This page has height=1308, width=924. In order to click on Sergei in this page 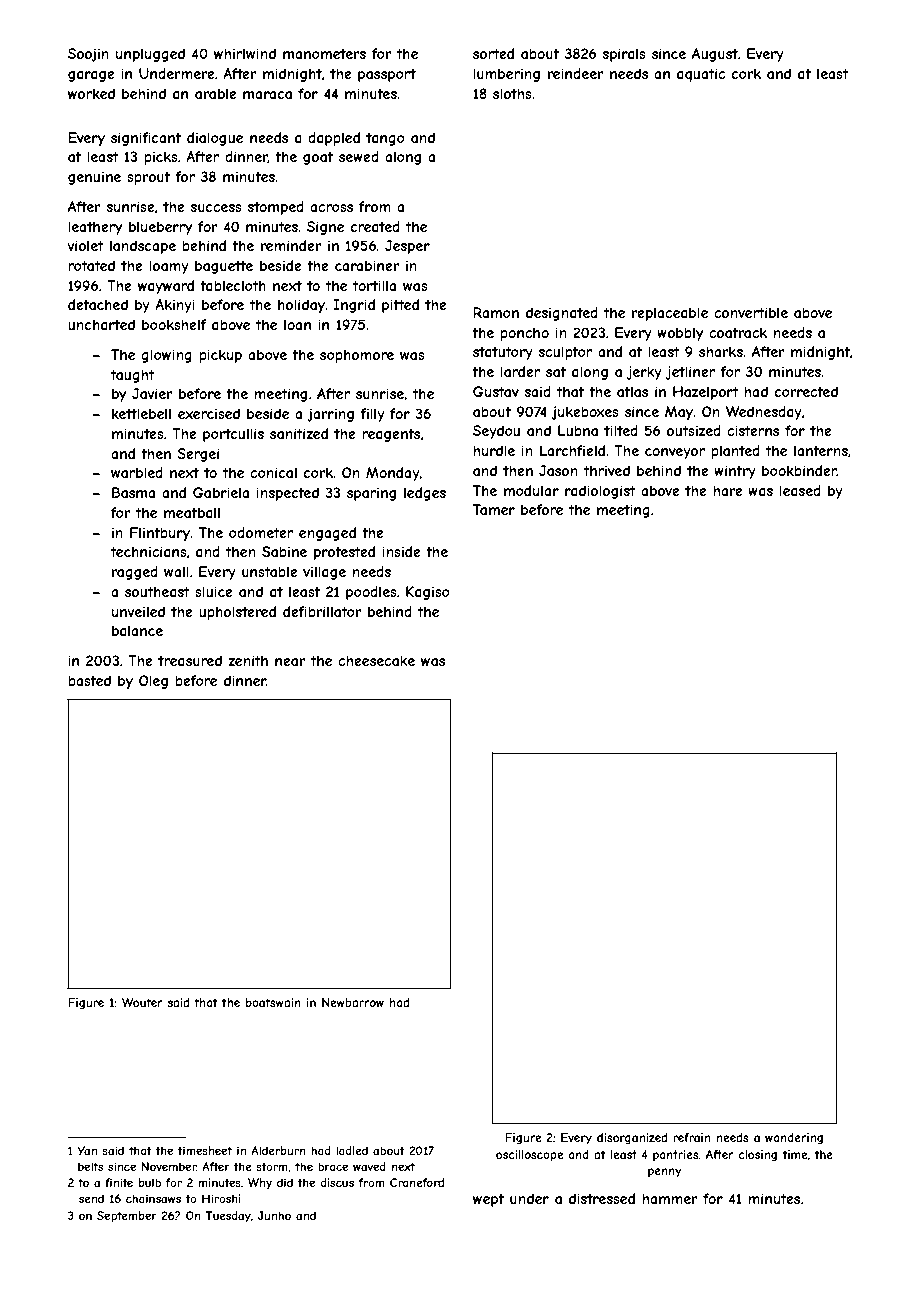, I will do `click(198, 455)`.
